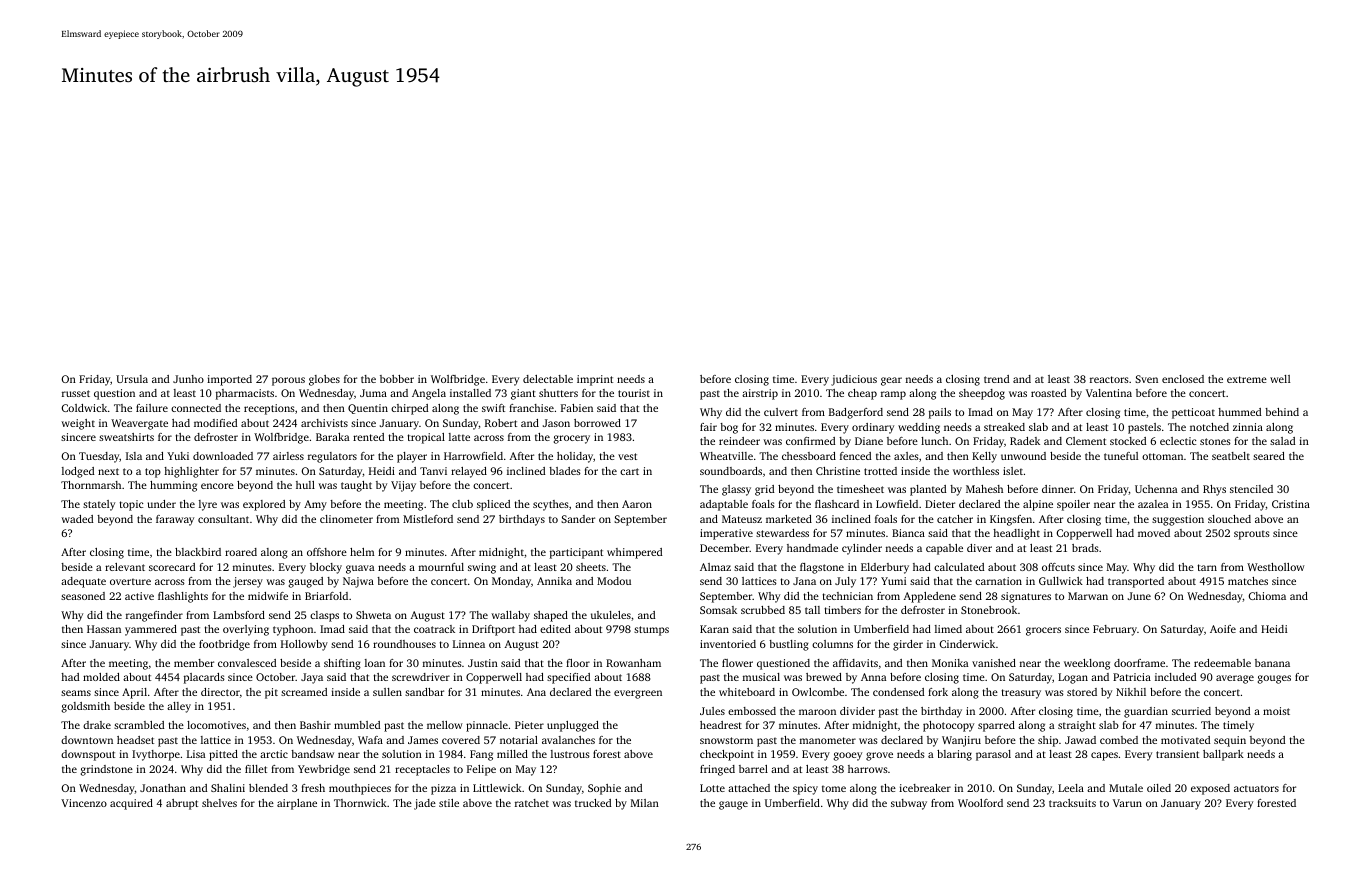 The image size is (1372, 887). What do you see at coordinates (997, 379) in the screenshot?
I see `trend` at bounding box center [997, 379].
